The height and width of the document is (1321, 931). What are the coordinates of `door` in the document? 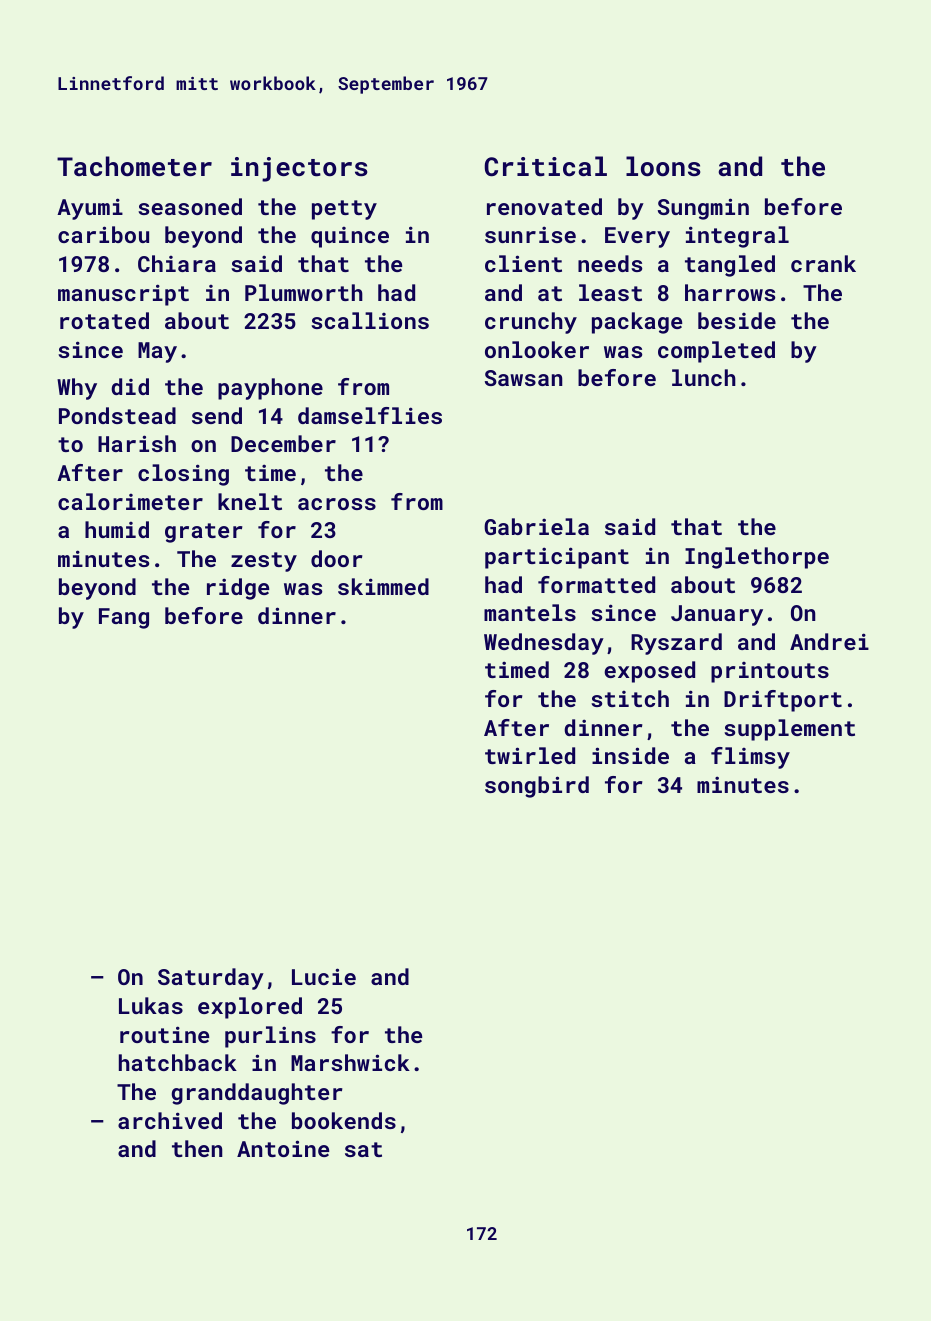 It's located at (336, 558).
